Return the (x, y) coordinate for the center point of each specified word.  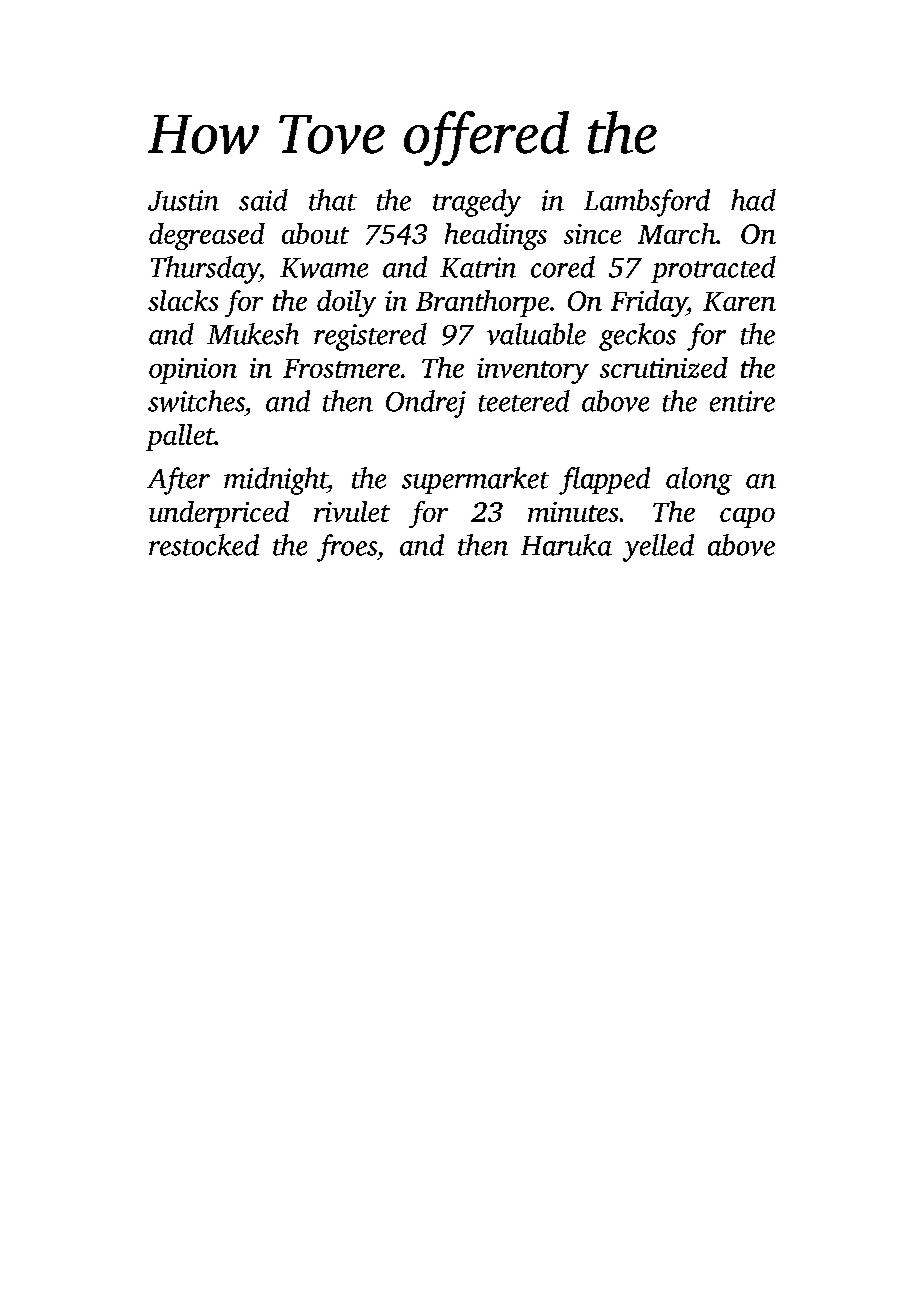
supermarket (475, 480)
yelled (658, 548)
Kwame (324, 268)
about (315, 233)
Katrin (478, 267)
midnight (275, 481)
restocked (204, 545)
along (699, 481)
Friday (649, 303)
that (333, 200)
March (677, 233)
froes (347, 548)
